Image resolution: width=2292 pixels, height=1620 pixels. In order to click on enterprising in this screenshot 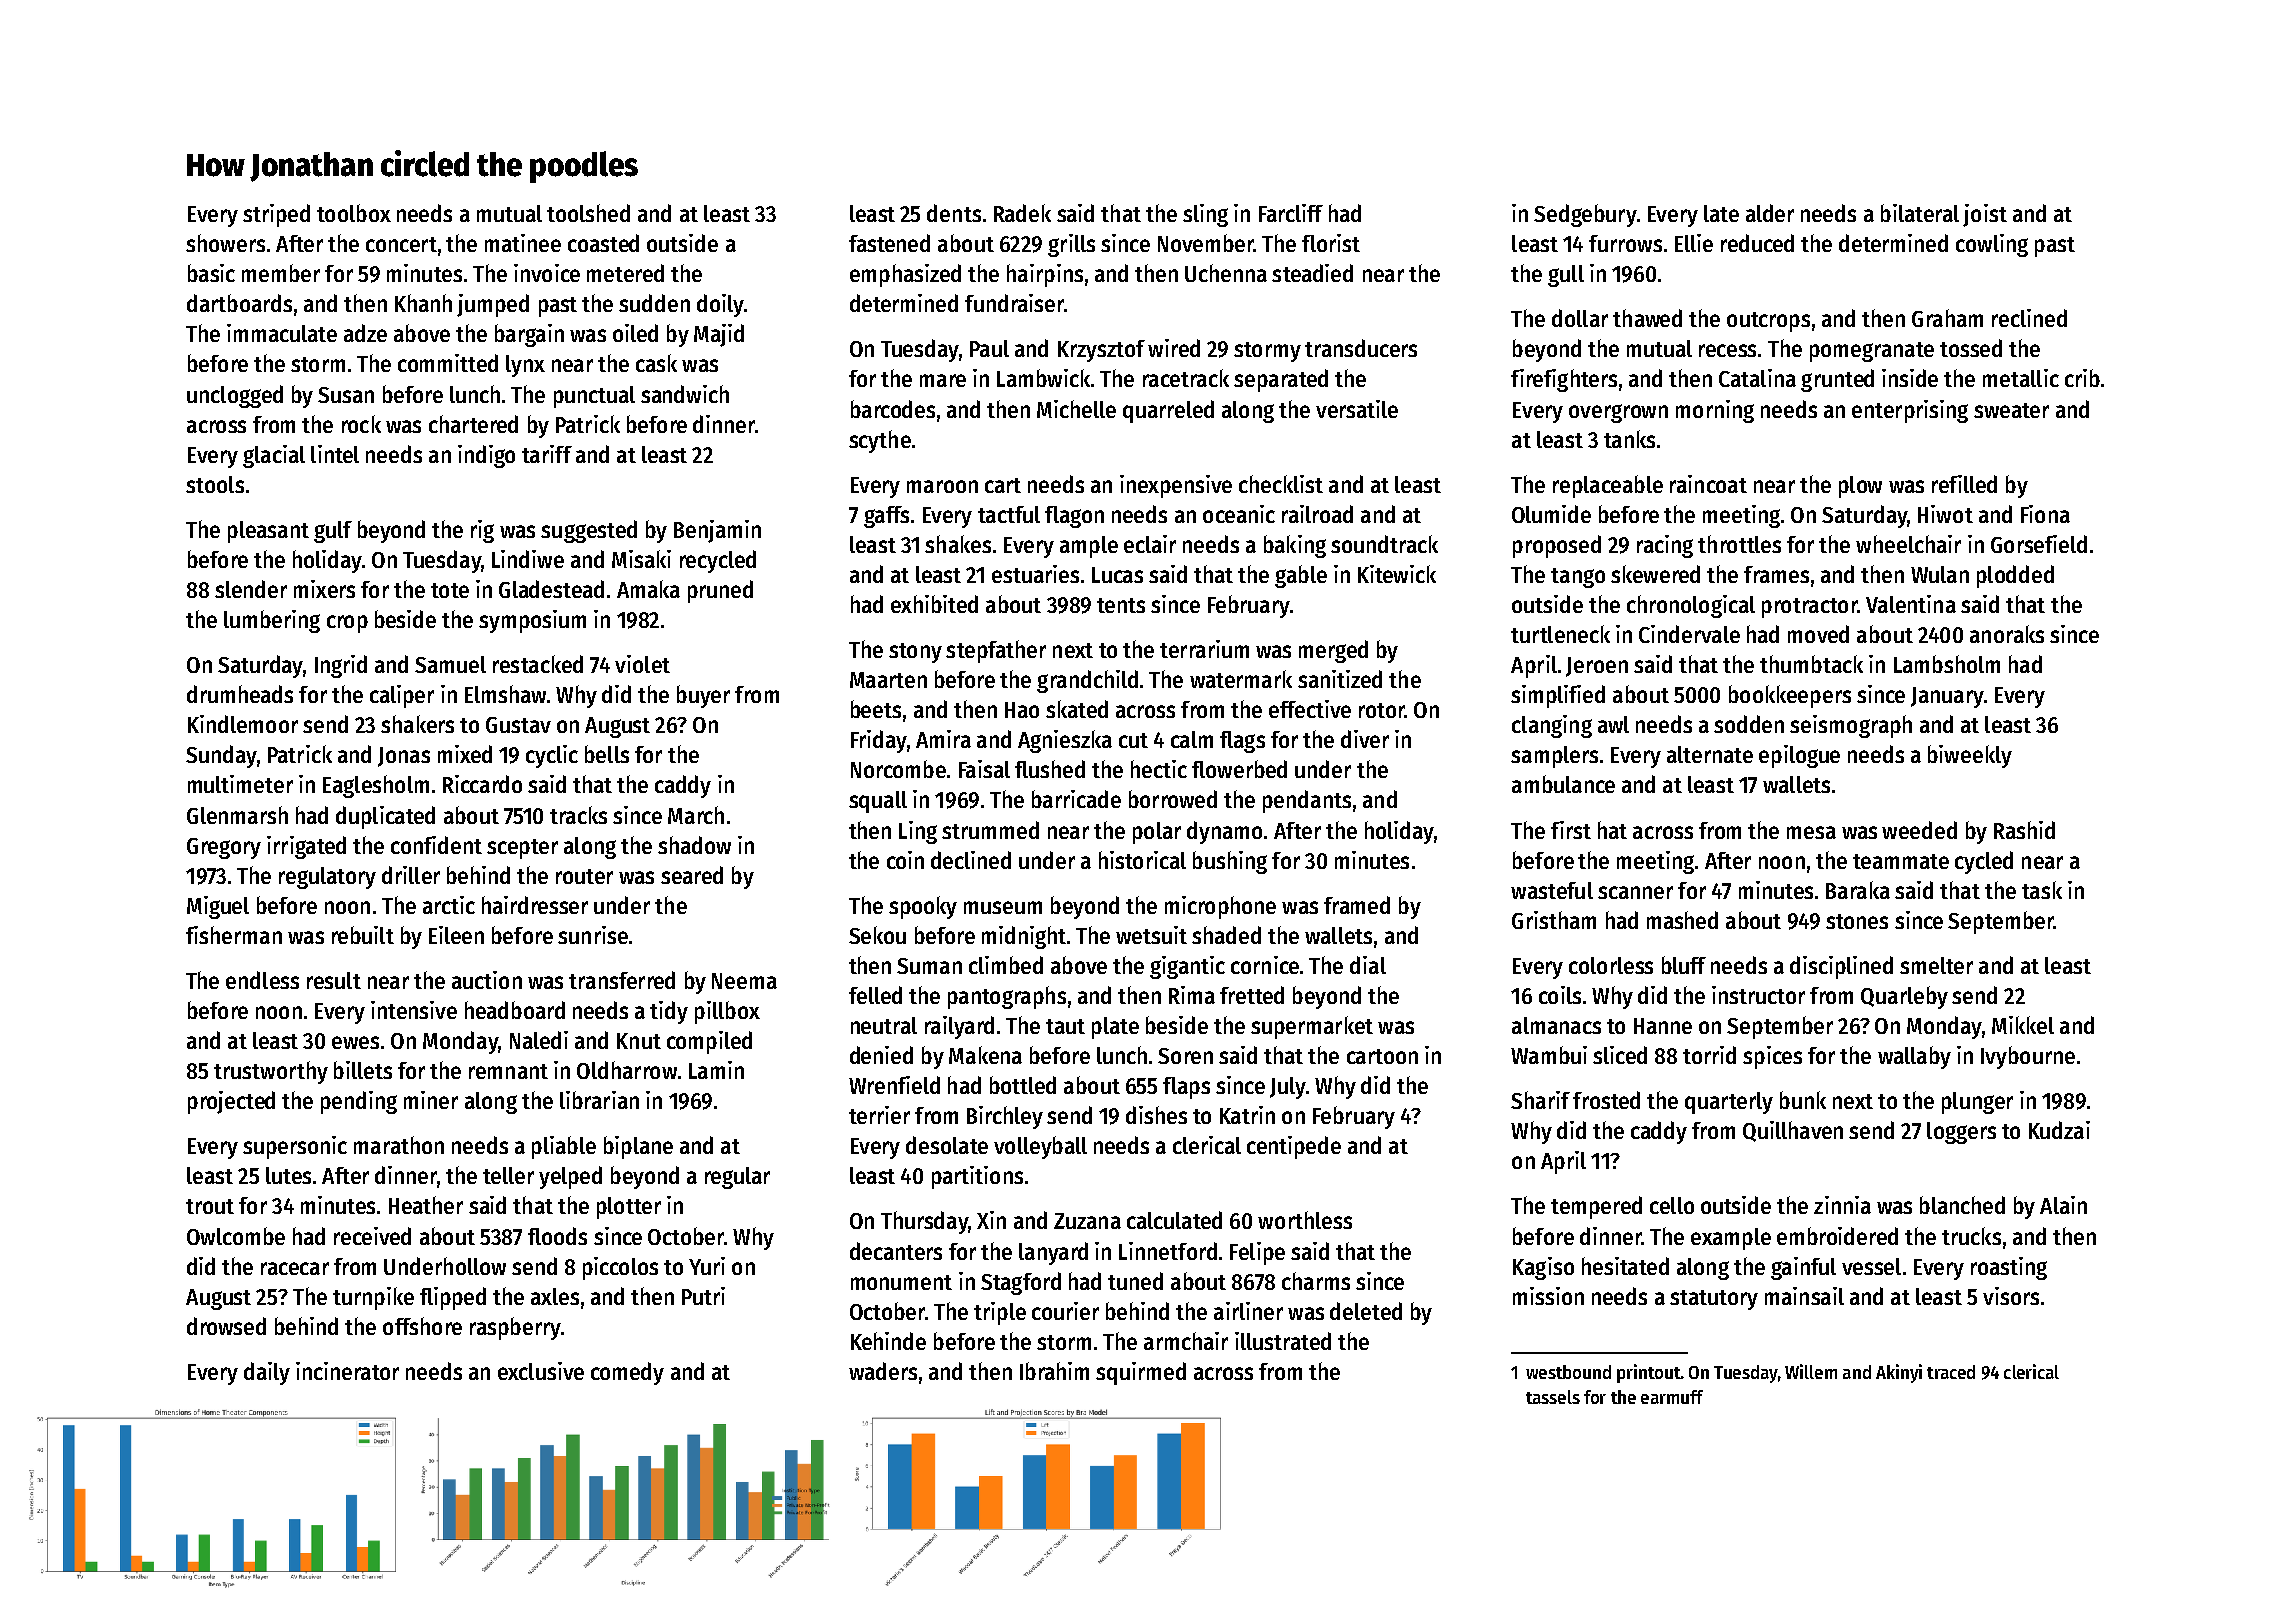, I will do `click(1910, 411)`.
